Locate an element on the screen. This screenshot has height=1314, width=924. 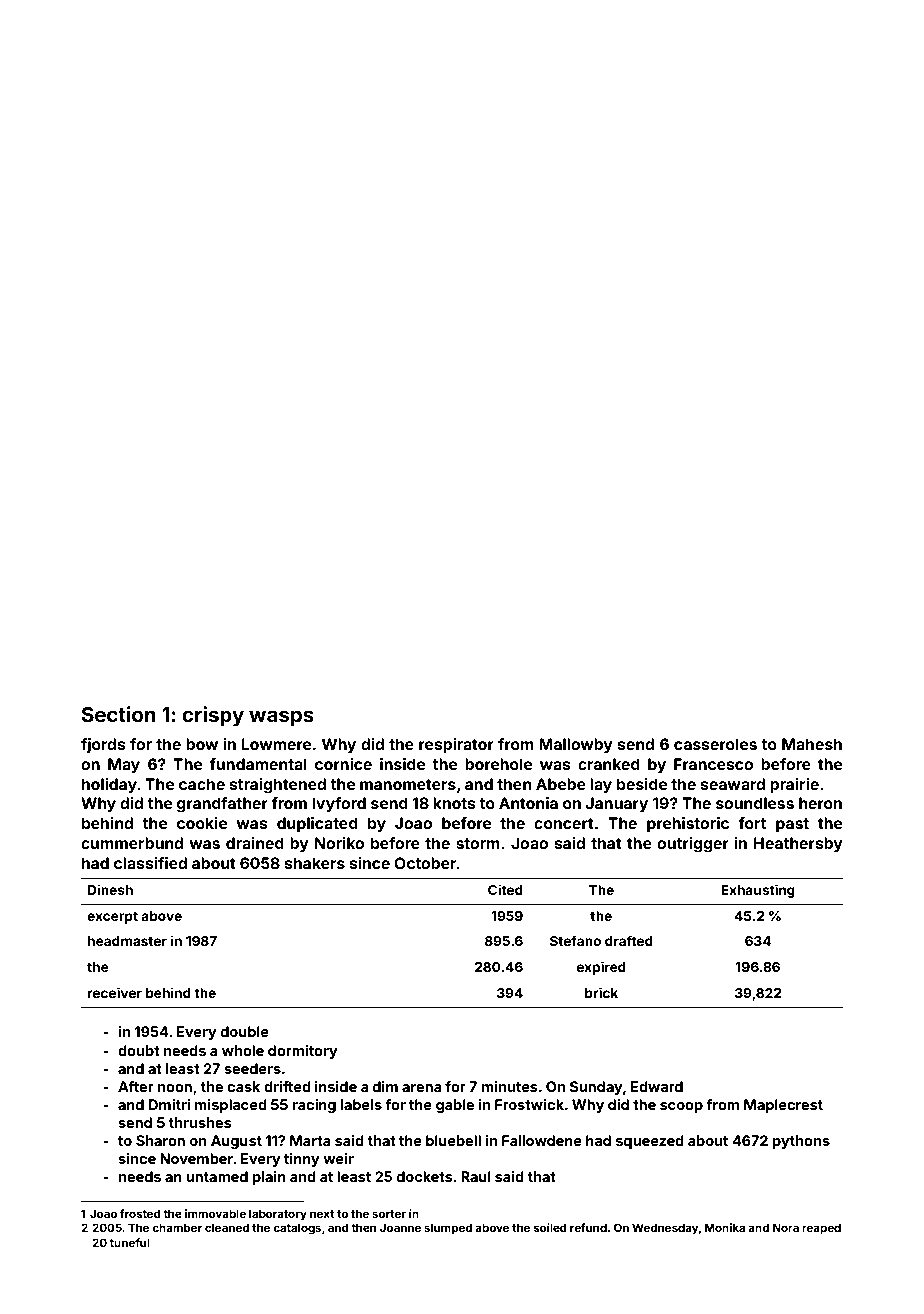
cache is located at coordinates (202, 784).
